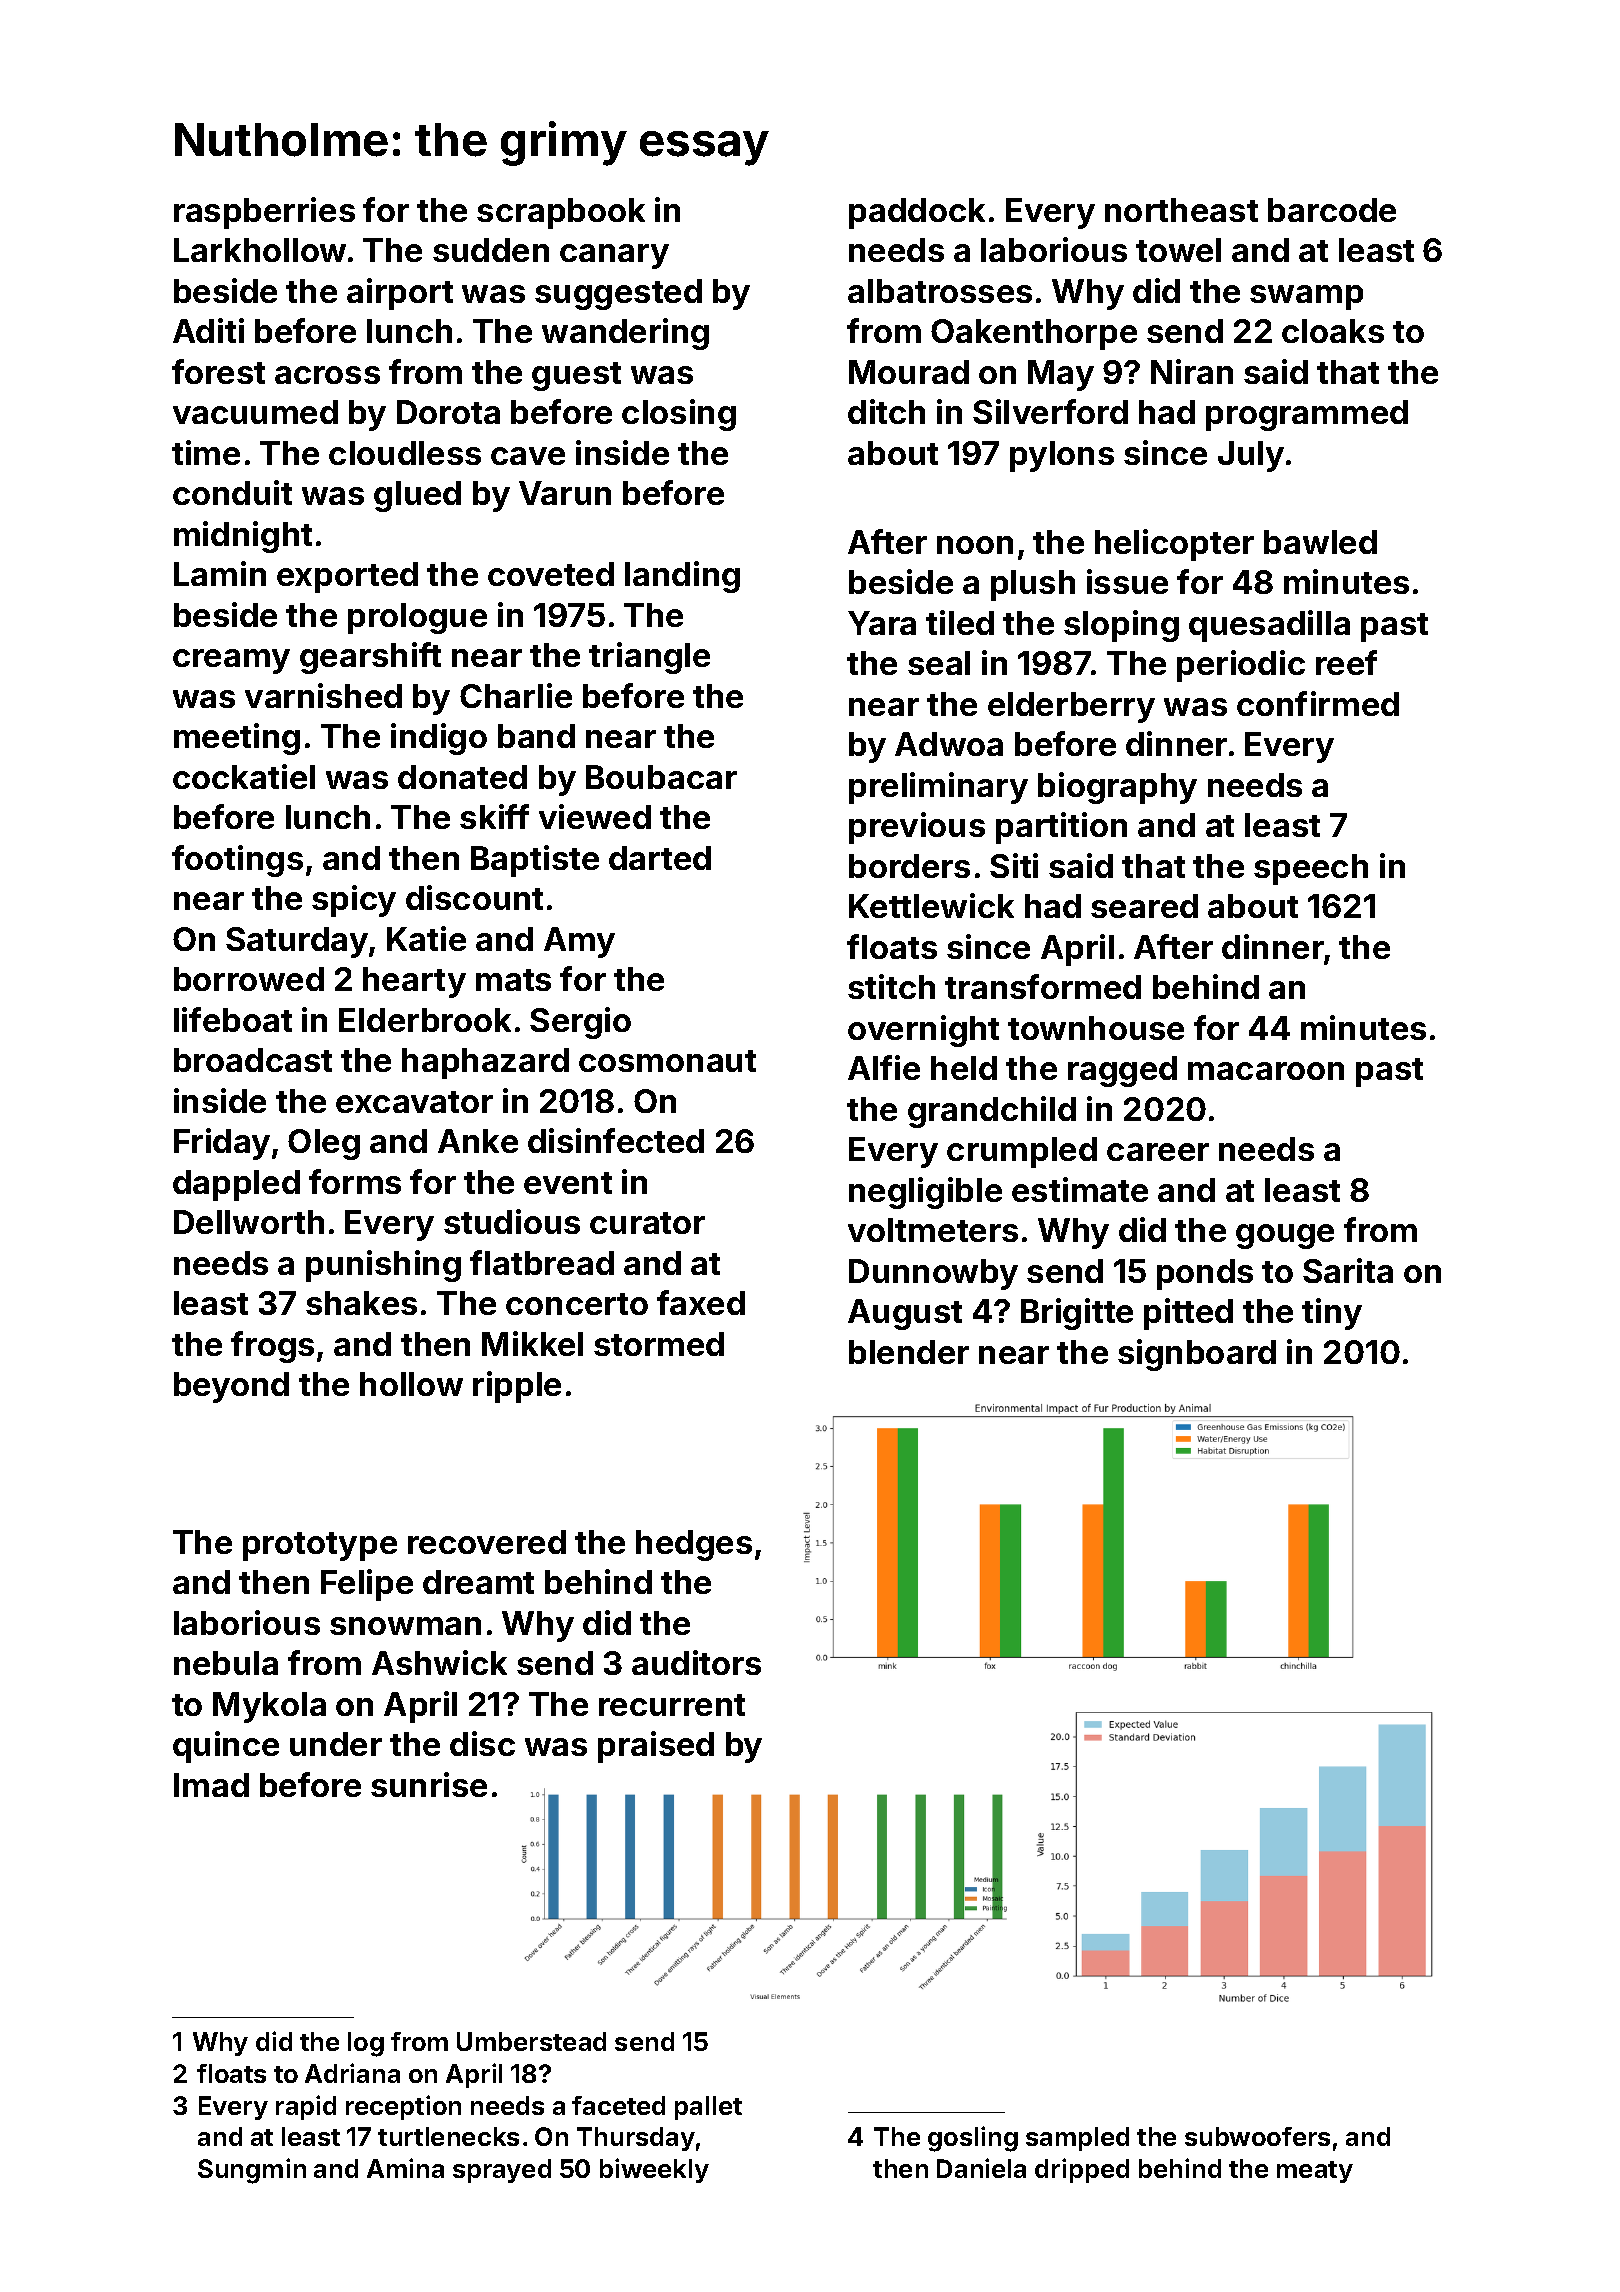  I want to click on blender, so click(909, 1352).
